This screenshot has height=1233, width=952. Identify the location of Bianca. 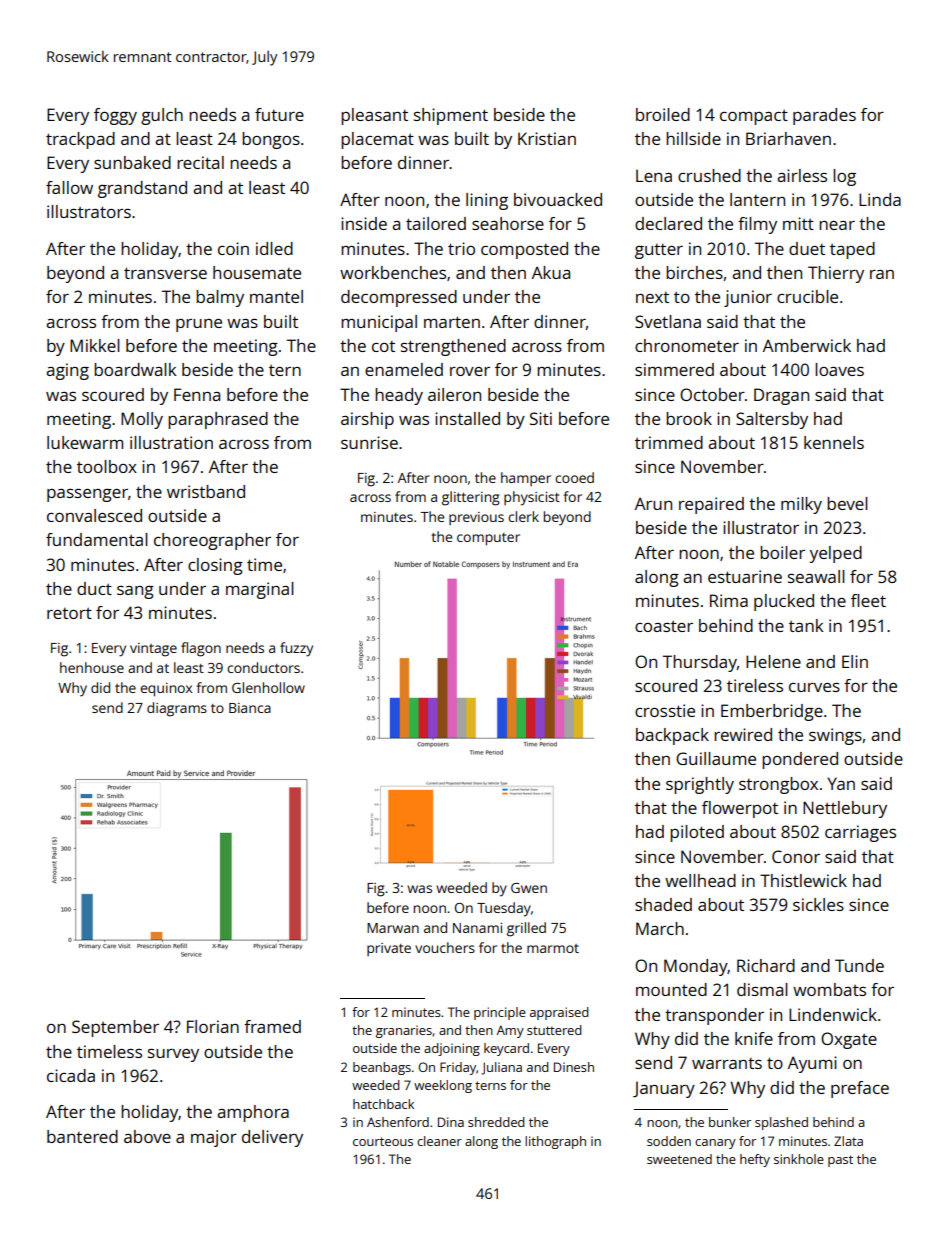
(250, 708).
